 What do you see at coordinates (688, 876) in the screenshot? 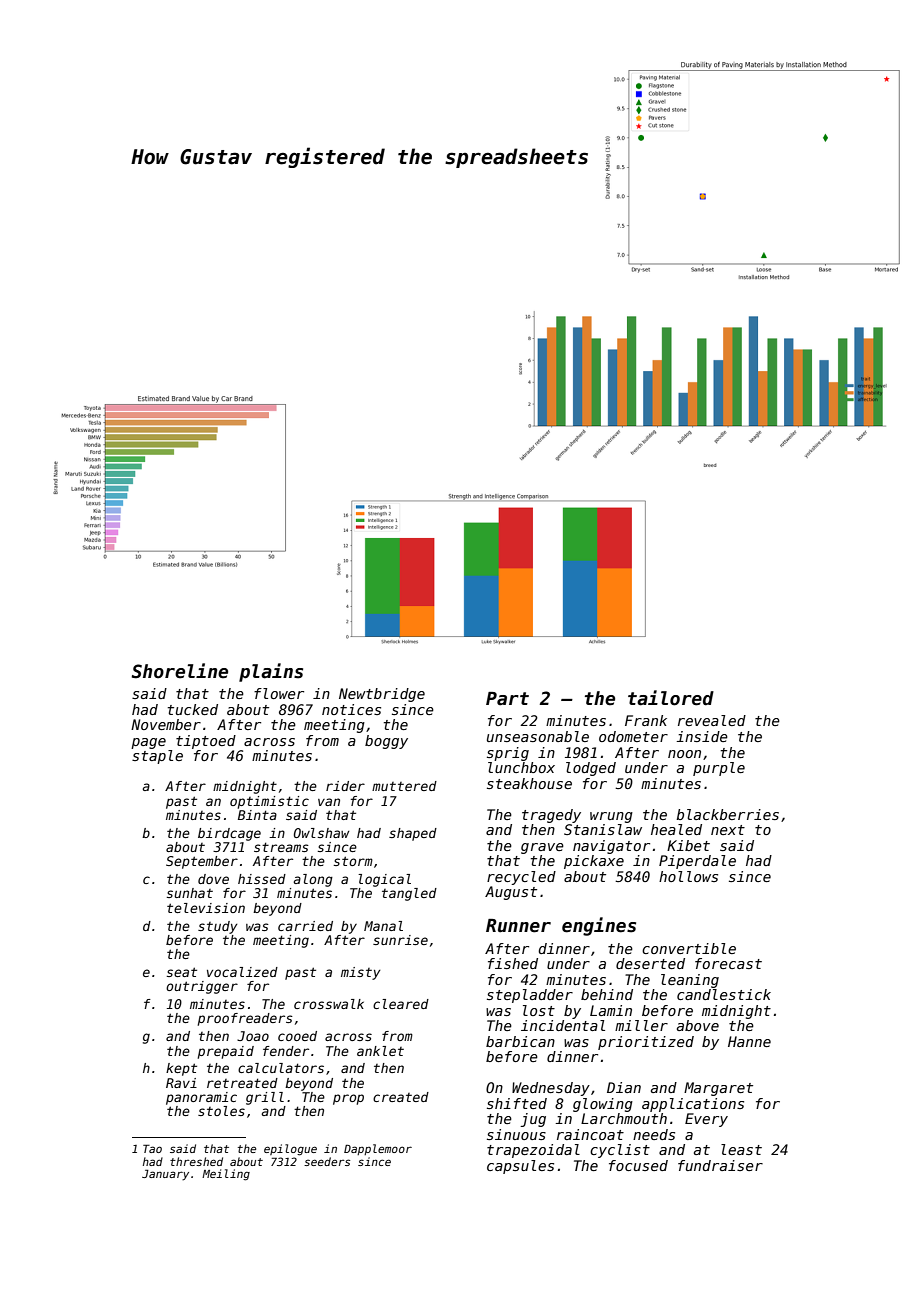
I see `hollows` at bounding box center [688, 876].
